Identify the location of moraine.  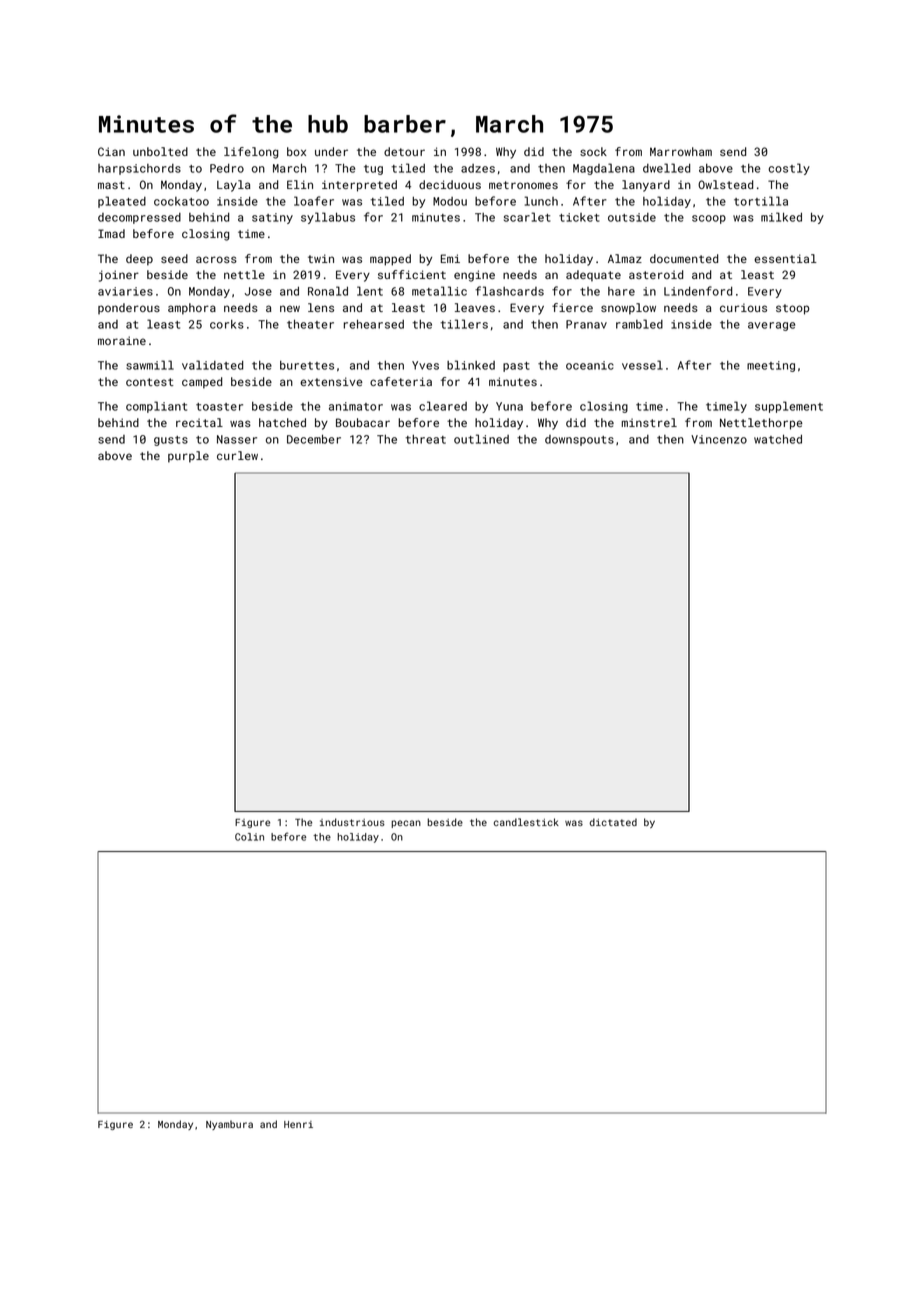
(122, 340).
